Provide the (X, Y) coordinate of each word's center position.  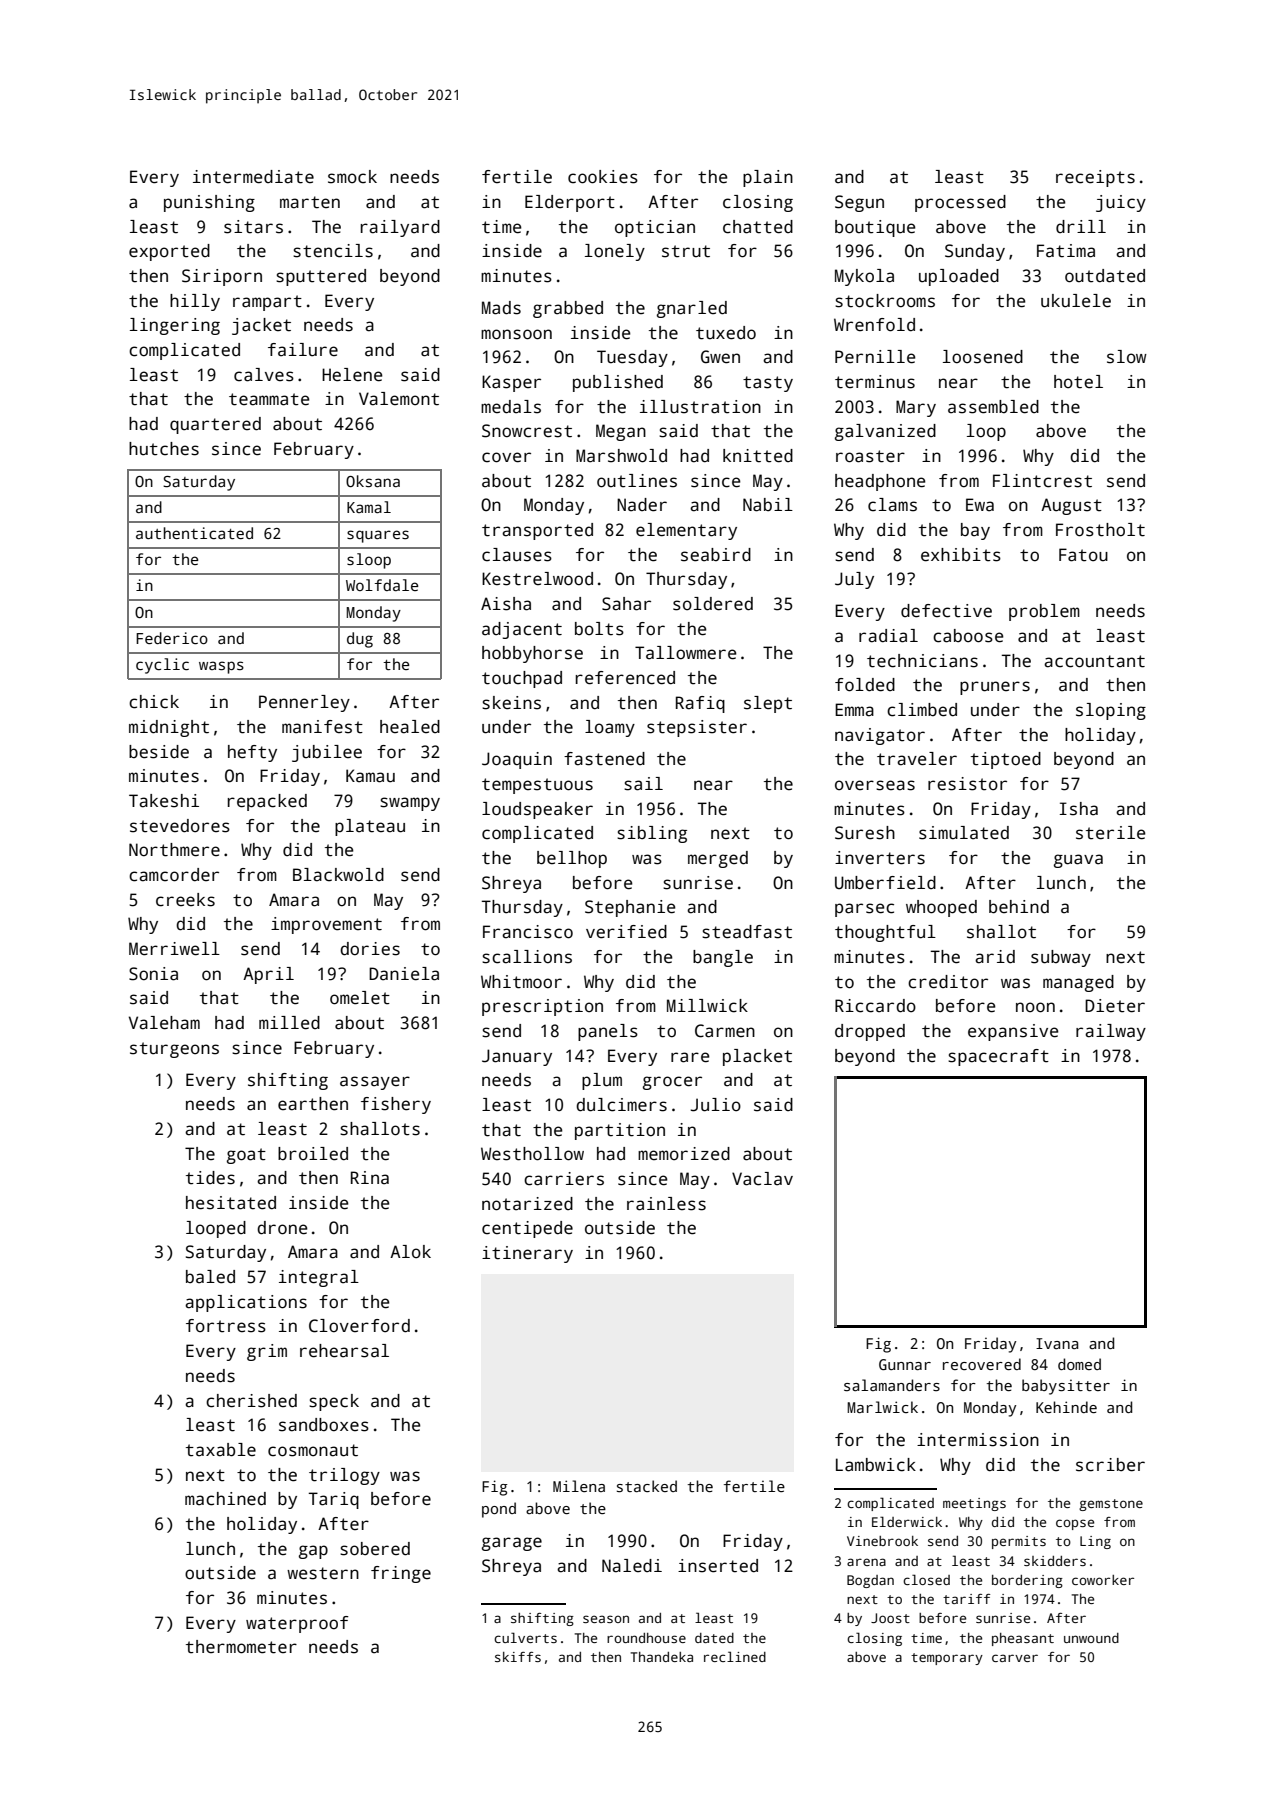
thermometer (241, 1647)
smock (352, 177)
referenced (625, 678)
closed (926, 1579)
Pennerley (304, 703)
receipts (1095, 178)
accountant (1094, 661)
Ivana (1057, 1343)
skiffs (518, 1657)
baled (210, 1277)
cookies (603, 177)
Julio (716, 1105)
